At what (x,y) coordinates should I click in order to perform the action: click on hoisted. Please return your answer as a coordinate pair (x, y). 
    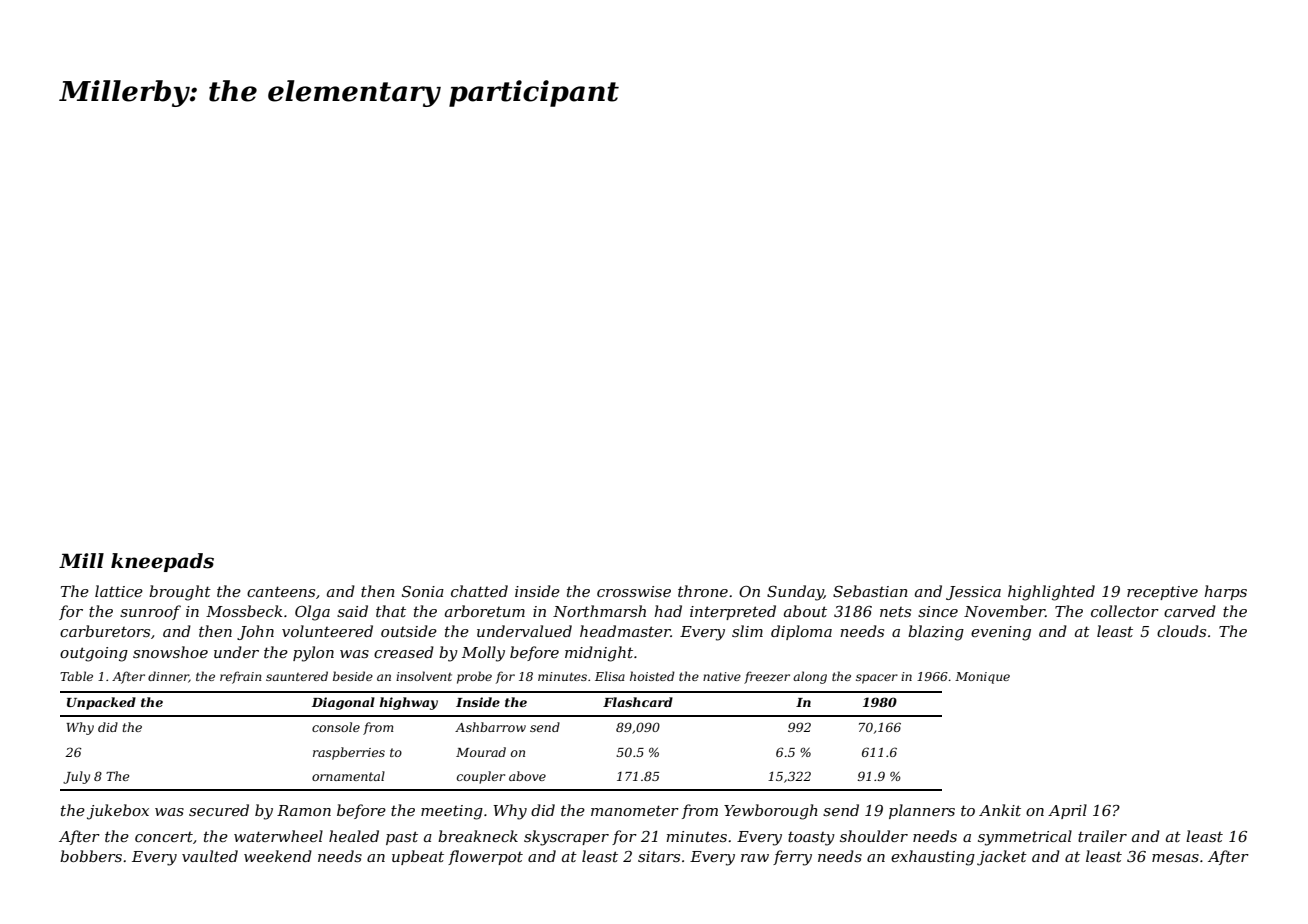
    Looking at the image, I should click on (652, 676).
